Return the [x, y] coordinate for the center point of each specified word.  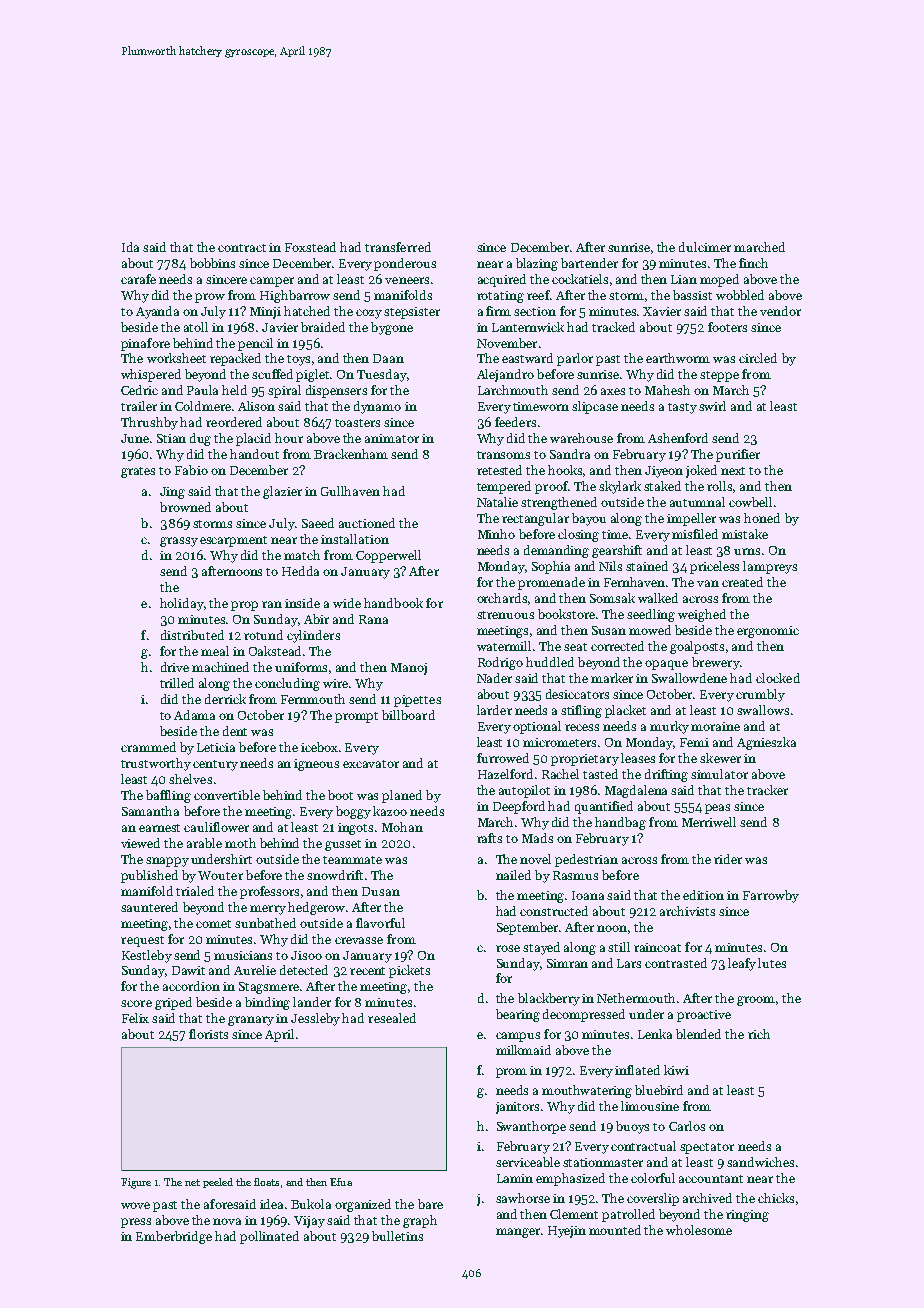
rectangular [535, 519]
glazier [282, 492]
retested [499, 470]
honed [762, 518]
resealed [392, 1018]
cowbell [750, 502]
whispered [151, 375]
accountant [711, 1179]
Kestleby [147, 956]
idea [271, 1204]
